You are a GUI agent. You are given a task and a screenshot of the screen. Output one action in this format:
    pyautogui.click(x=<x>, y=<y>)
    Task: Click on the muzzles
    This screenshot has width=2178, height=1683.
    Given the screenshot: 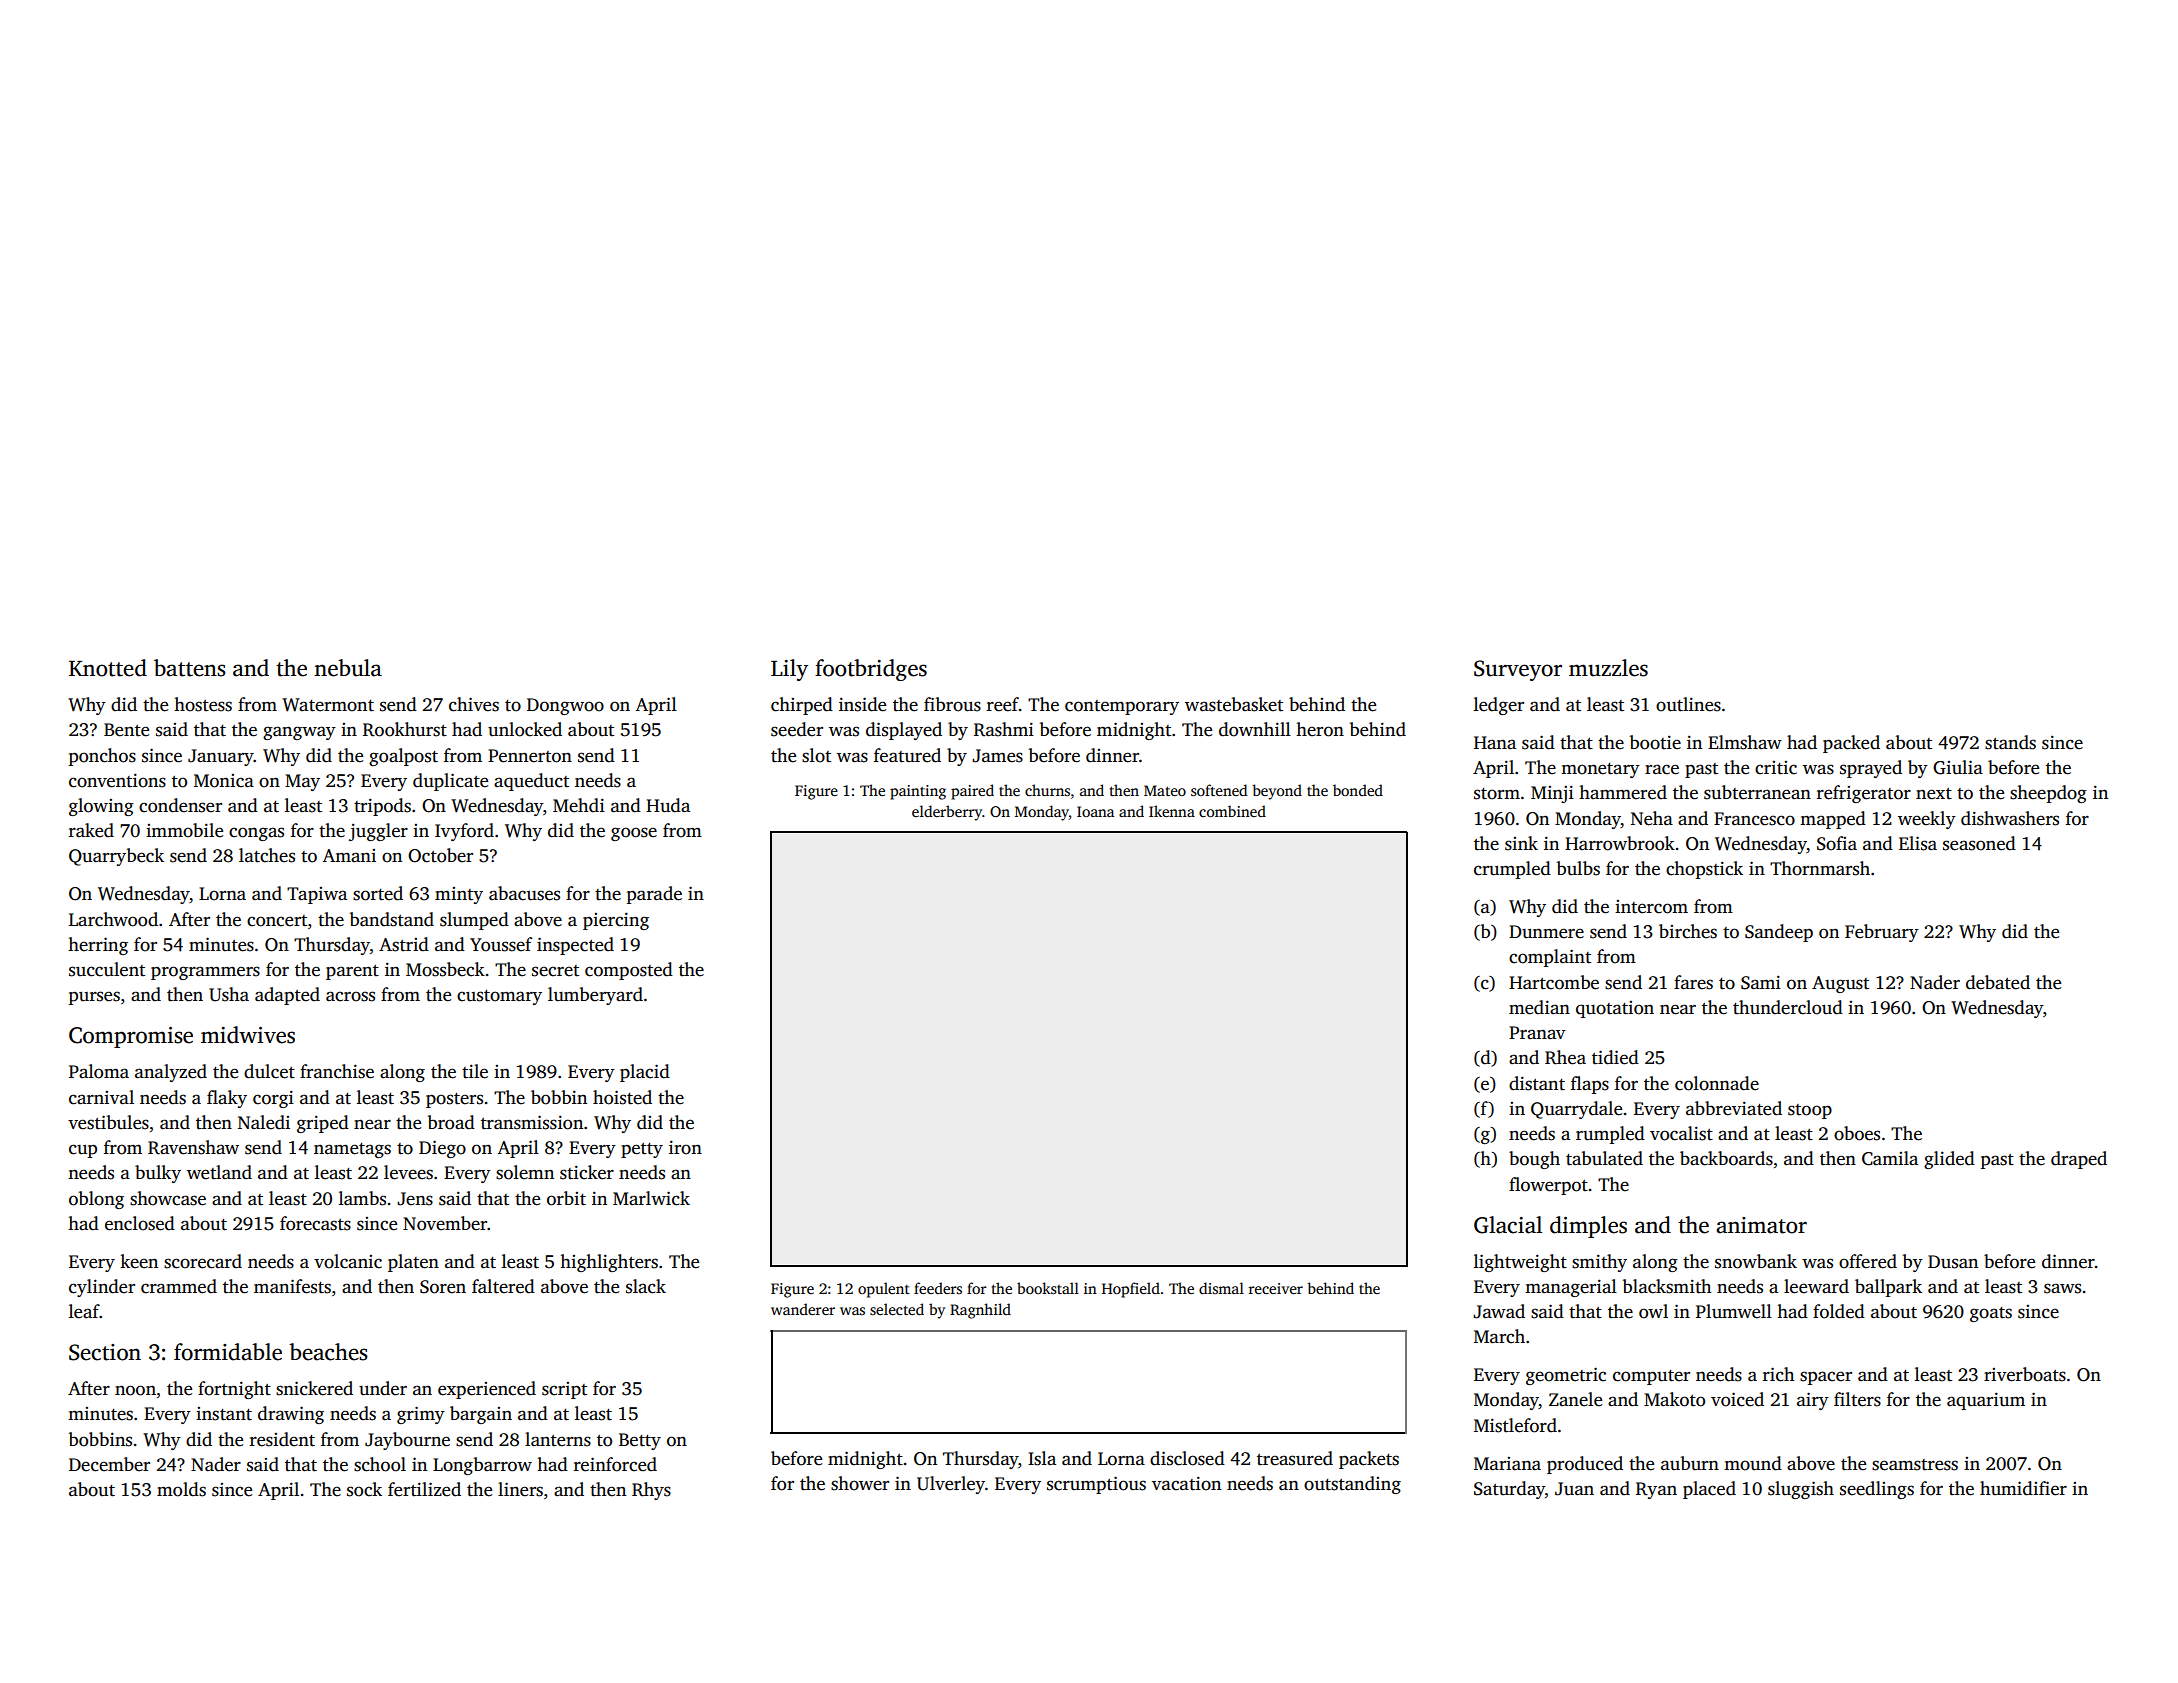 What is the action you would take?
    pyautogui.click(x=1608, y=668)
